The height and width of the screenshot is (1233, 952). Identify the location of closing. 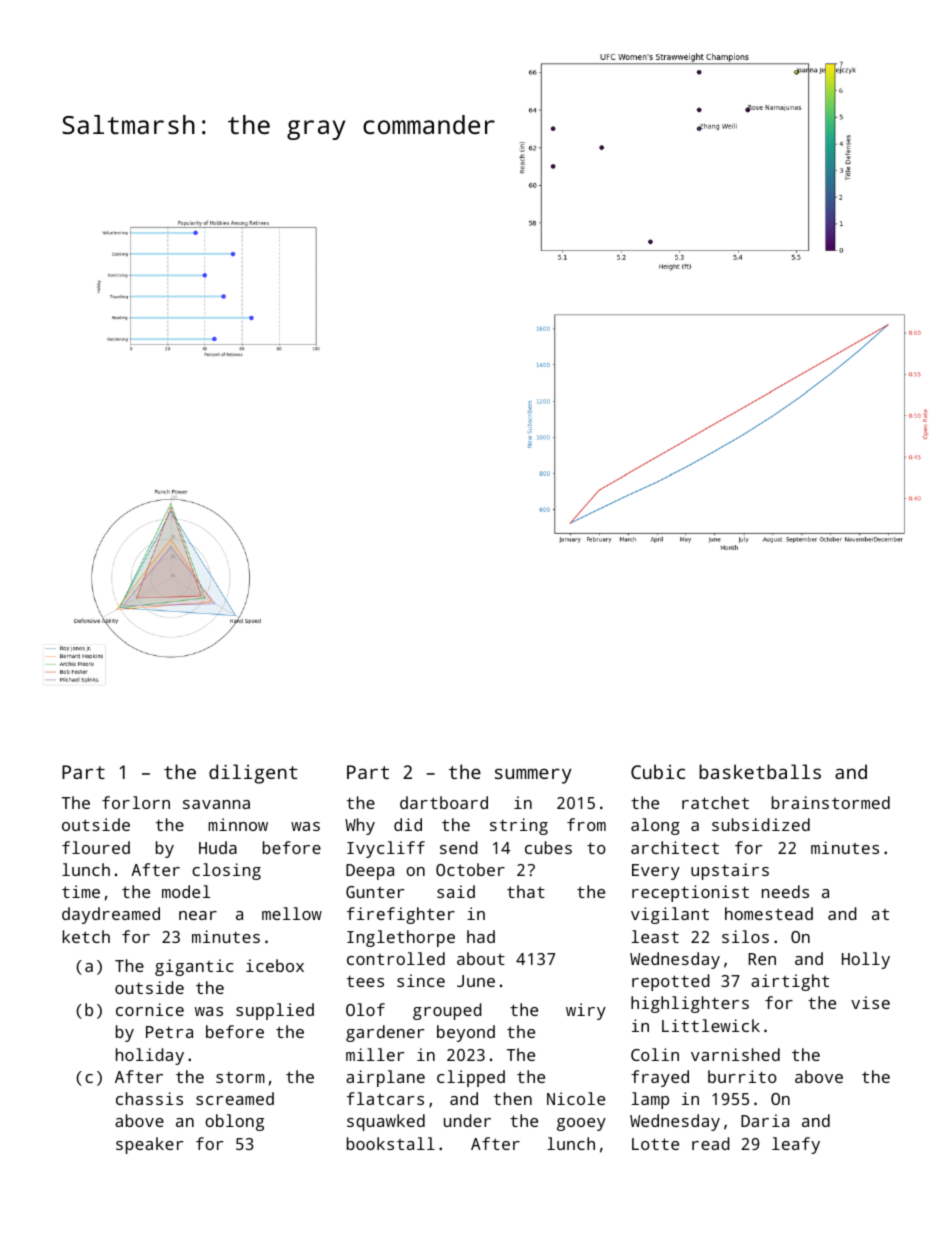
(226, 871).
